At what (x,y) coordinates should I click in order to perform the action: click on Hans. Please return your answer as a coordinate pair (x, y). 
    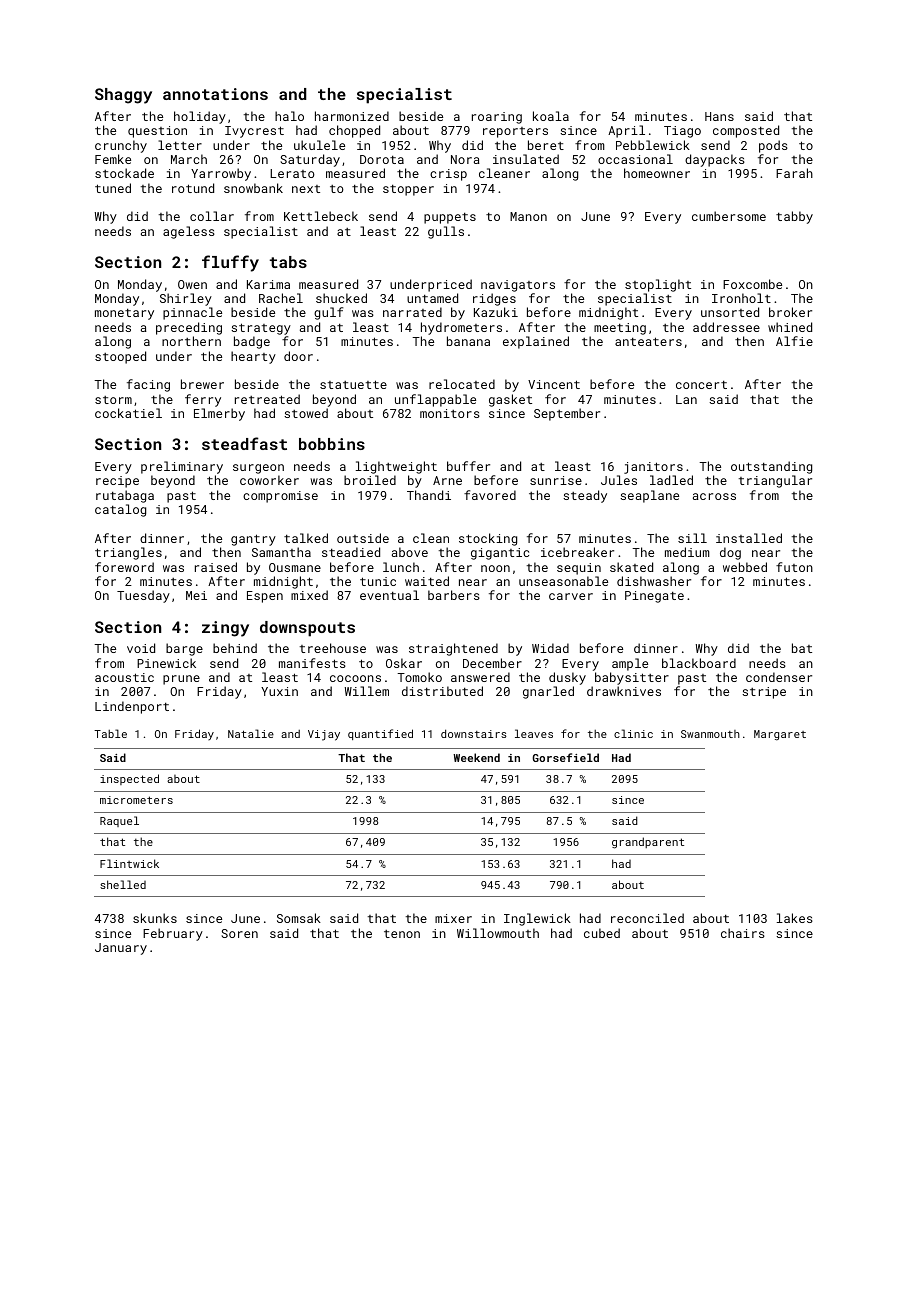
    Looking at the image, I should click on (719, 116).
